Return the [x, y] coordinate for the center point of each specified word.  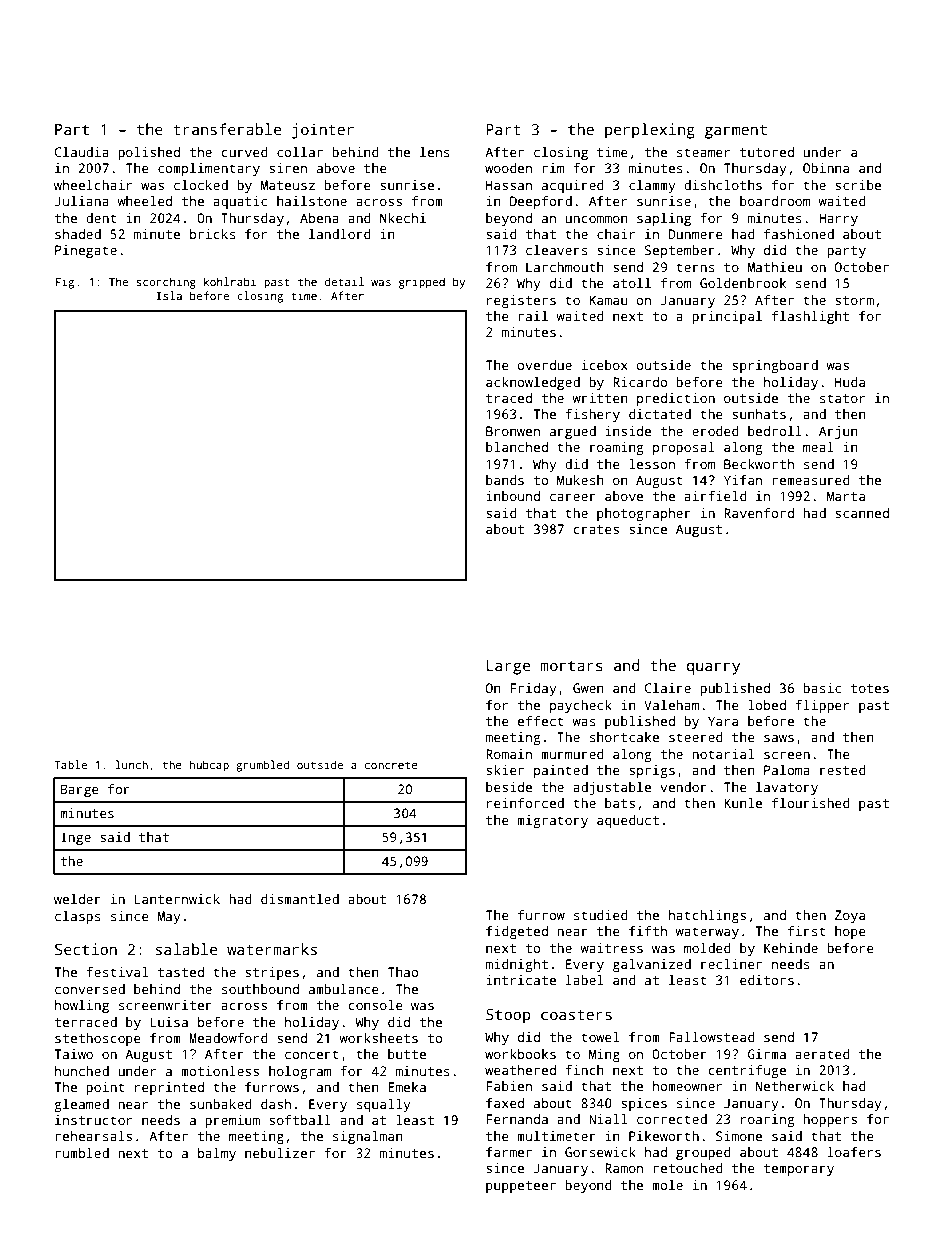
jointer [323, 131]
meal [818, 447]
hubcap [209, 766]
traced [509, 398]
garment [736, 132]
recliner [731, 964]
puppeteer [521, 1187]
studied [601, 915]
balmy [217, 1154]
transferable [227, 129]
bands [505, 480]
